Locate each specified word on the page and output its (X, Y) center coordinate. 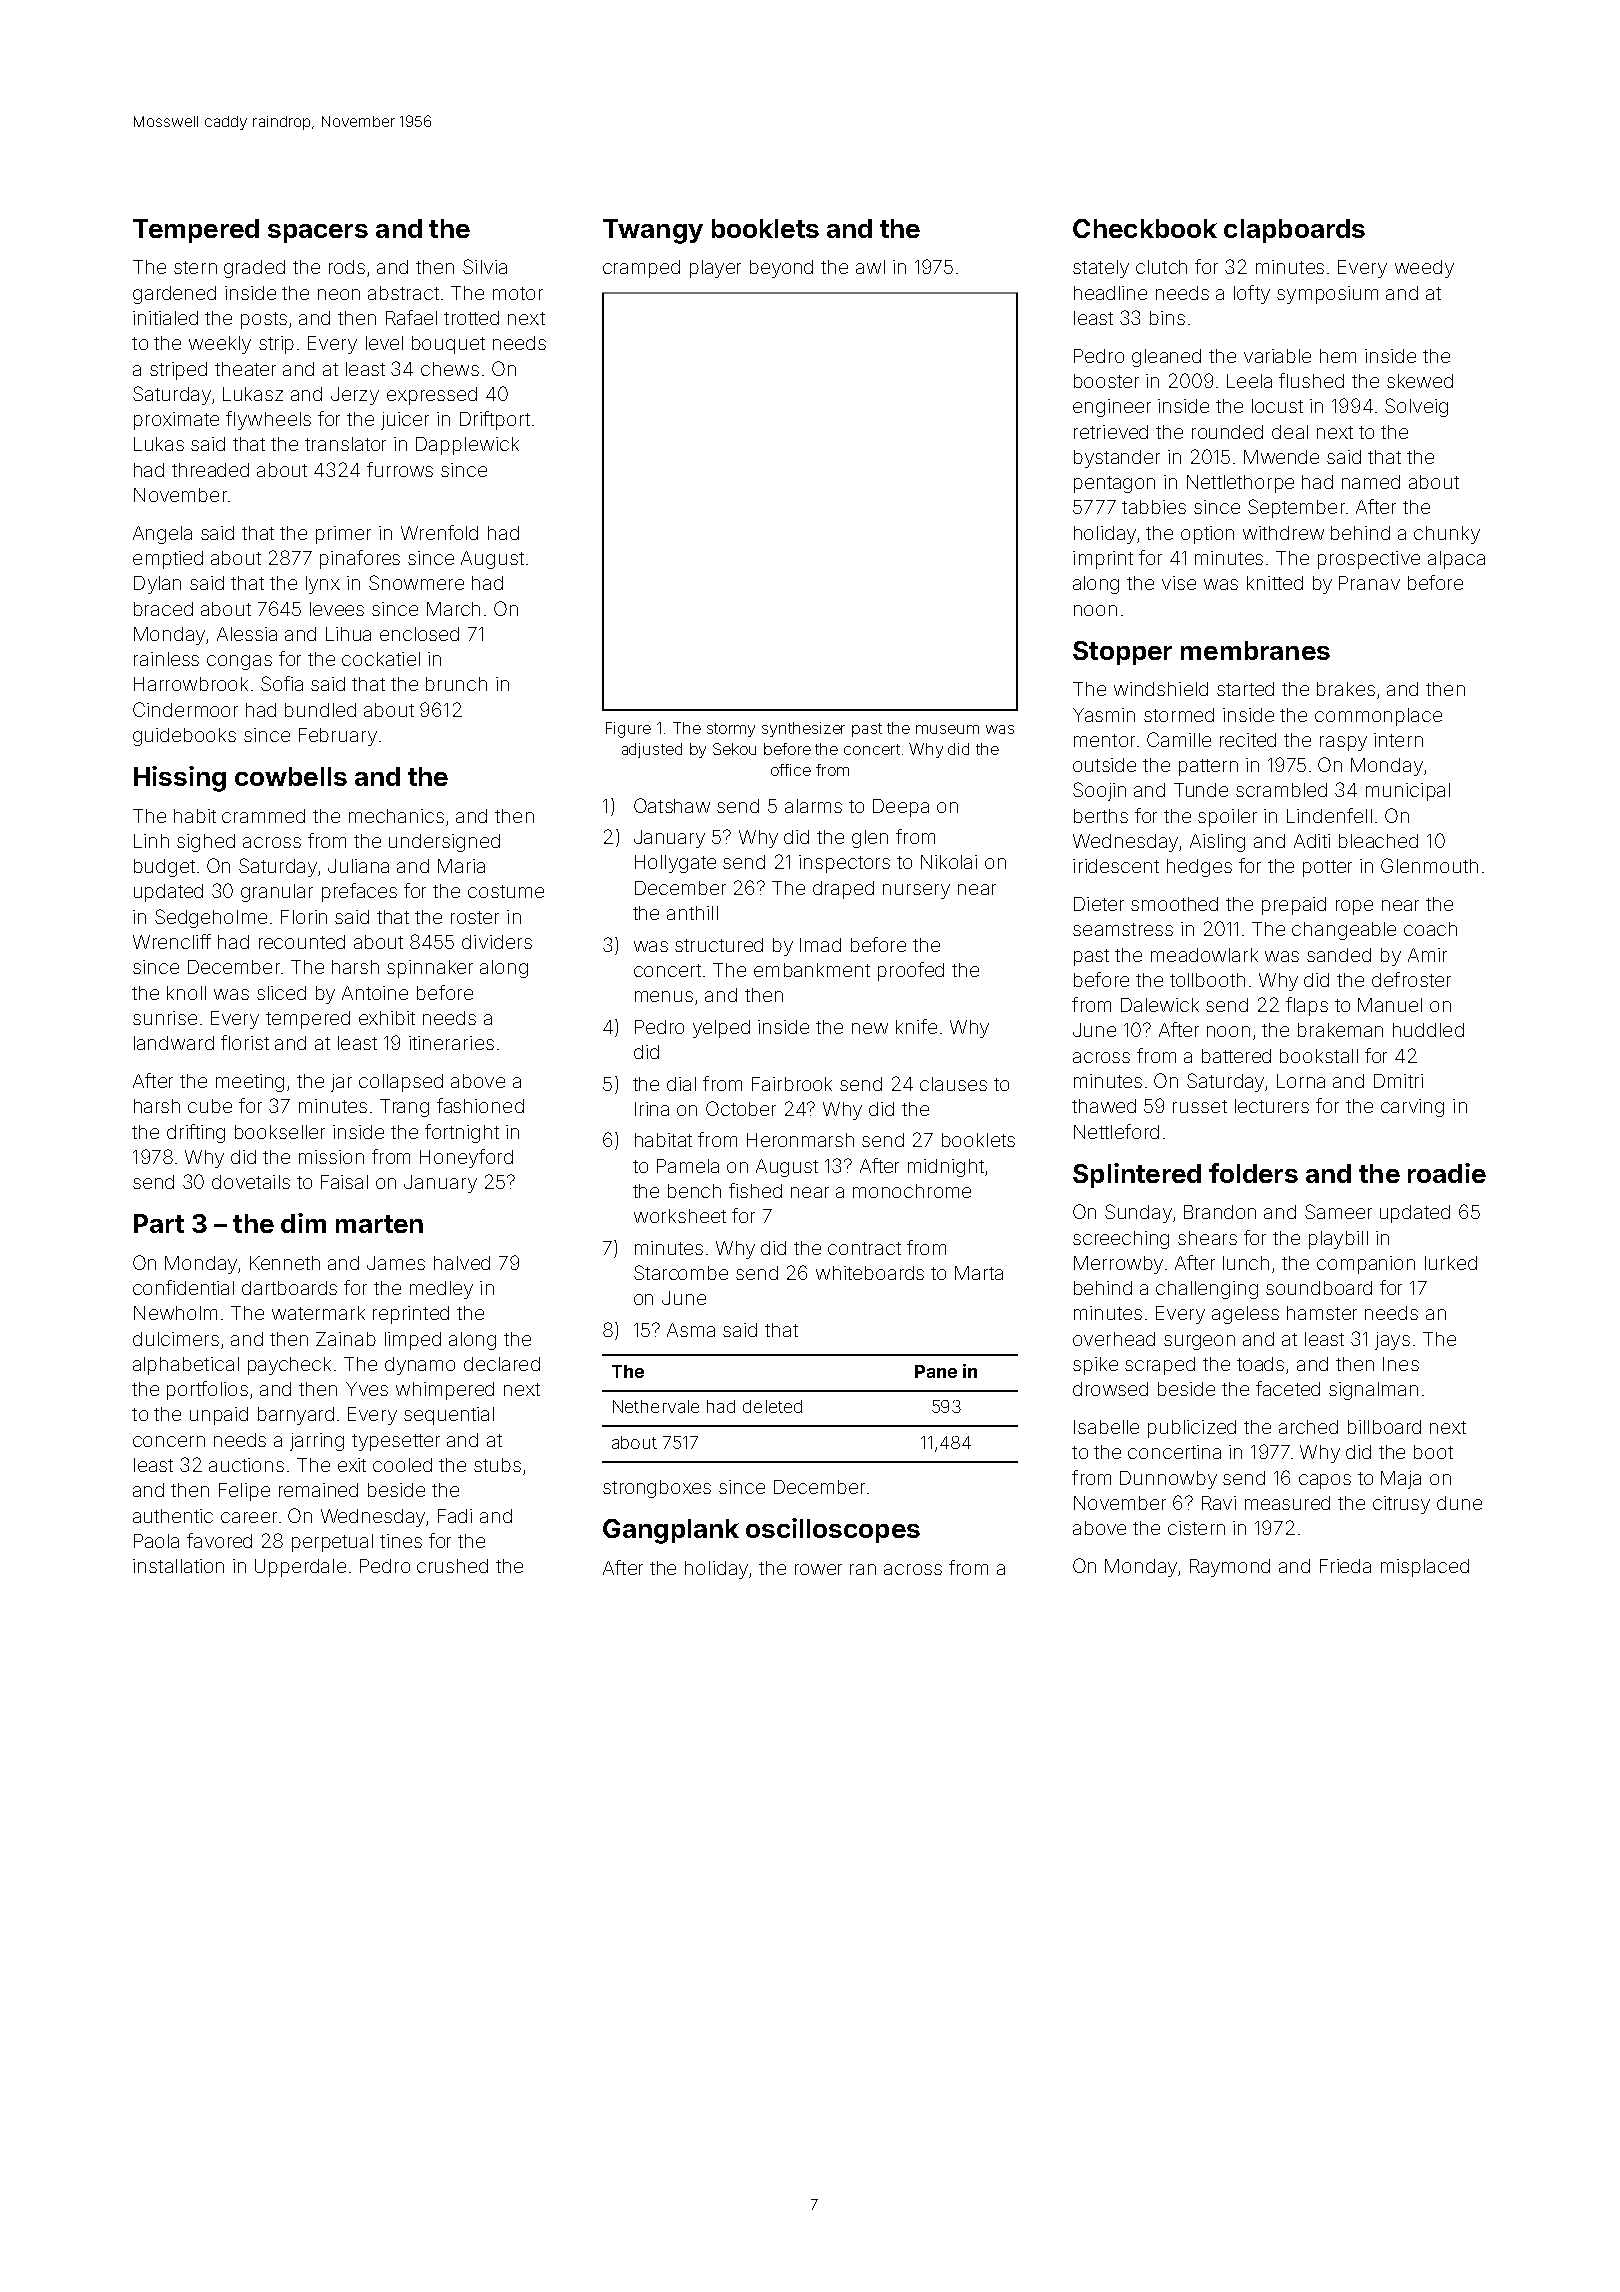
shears (1207, 1238)
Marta (979, 1273)
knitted (1275, 583)
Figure (628, 730)
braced (163, 609)
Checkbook (1145, 228)
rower (818, 1569)
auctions (246, 1465)
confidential (183, 1287)
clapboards (1294, 231)
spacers (318, 233)
